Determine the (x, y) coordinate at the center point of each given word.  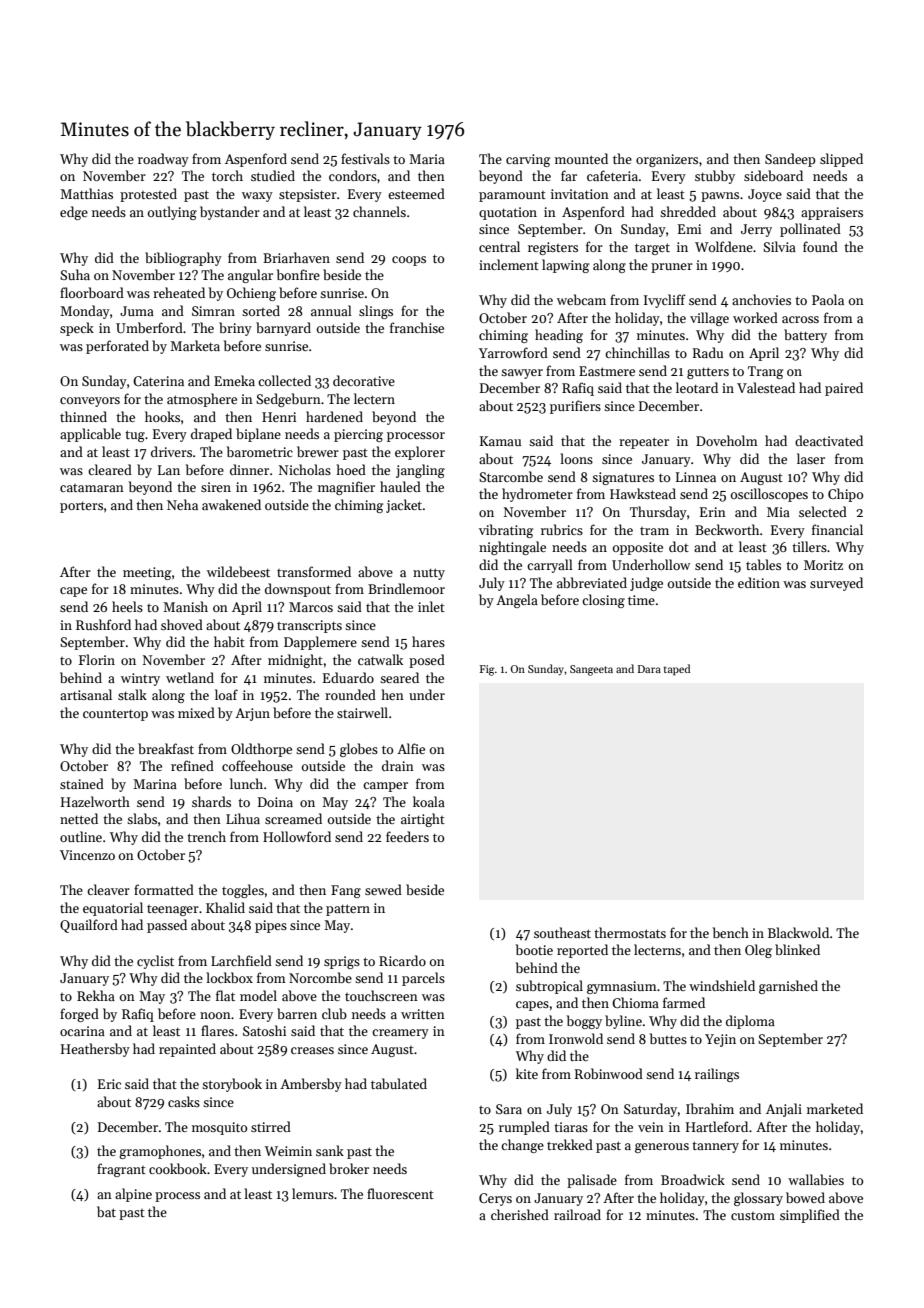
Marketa (195, 345)
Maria (427, 159)
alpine (133, 1195)
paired (844, 389)
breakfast (166, 748)
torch (227, 175)
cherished (520, 1214)
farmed (684, 1002)
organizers (667, 160)
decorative (364, 380)
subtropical (549, 987)
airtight (423, 820)
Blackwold (798, 932)
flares (217, 1030)
